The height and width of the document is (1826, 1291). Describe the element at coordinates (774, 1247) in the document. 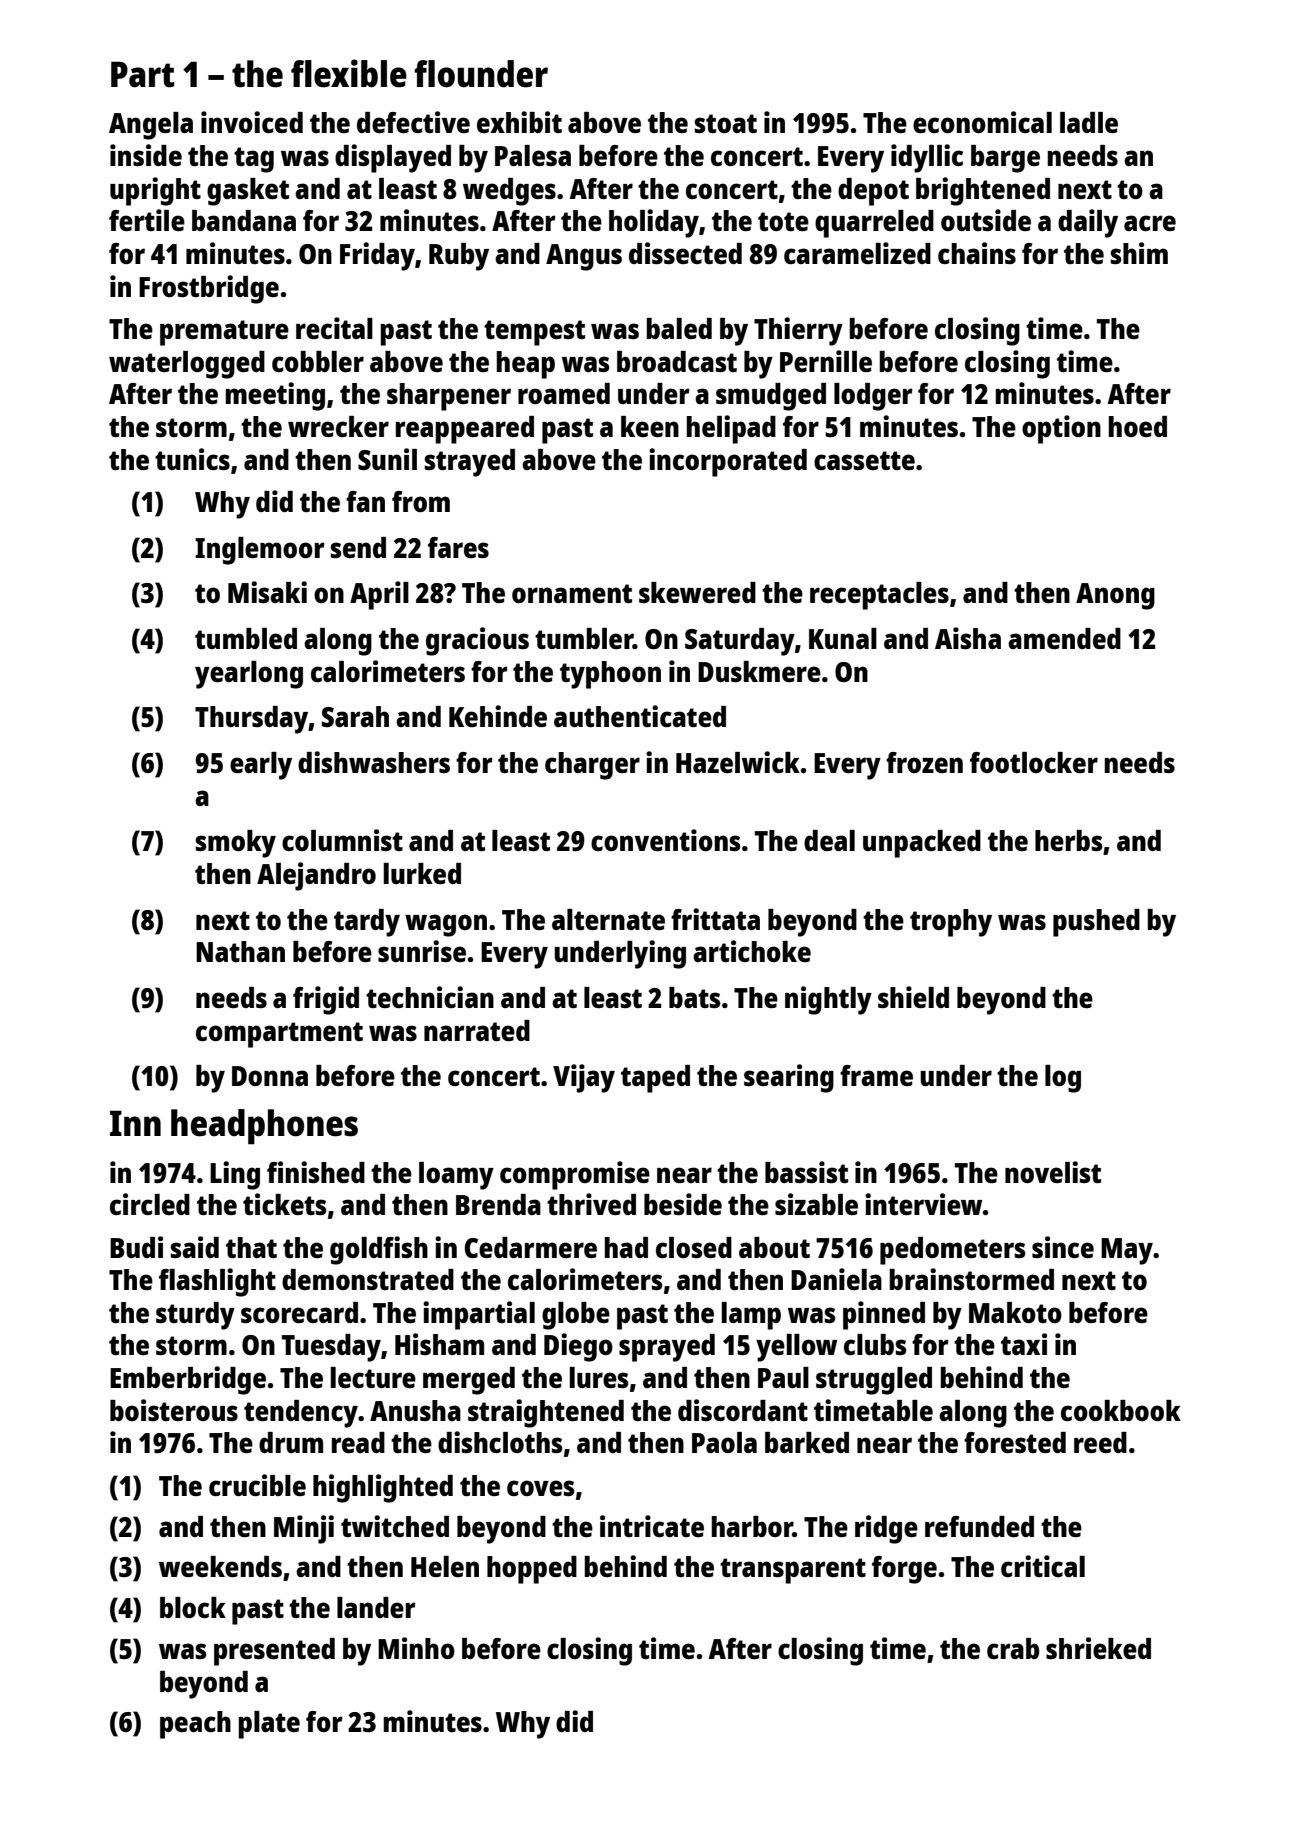

I see `about` at that location.
